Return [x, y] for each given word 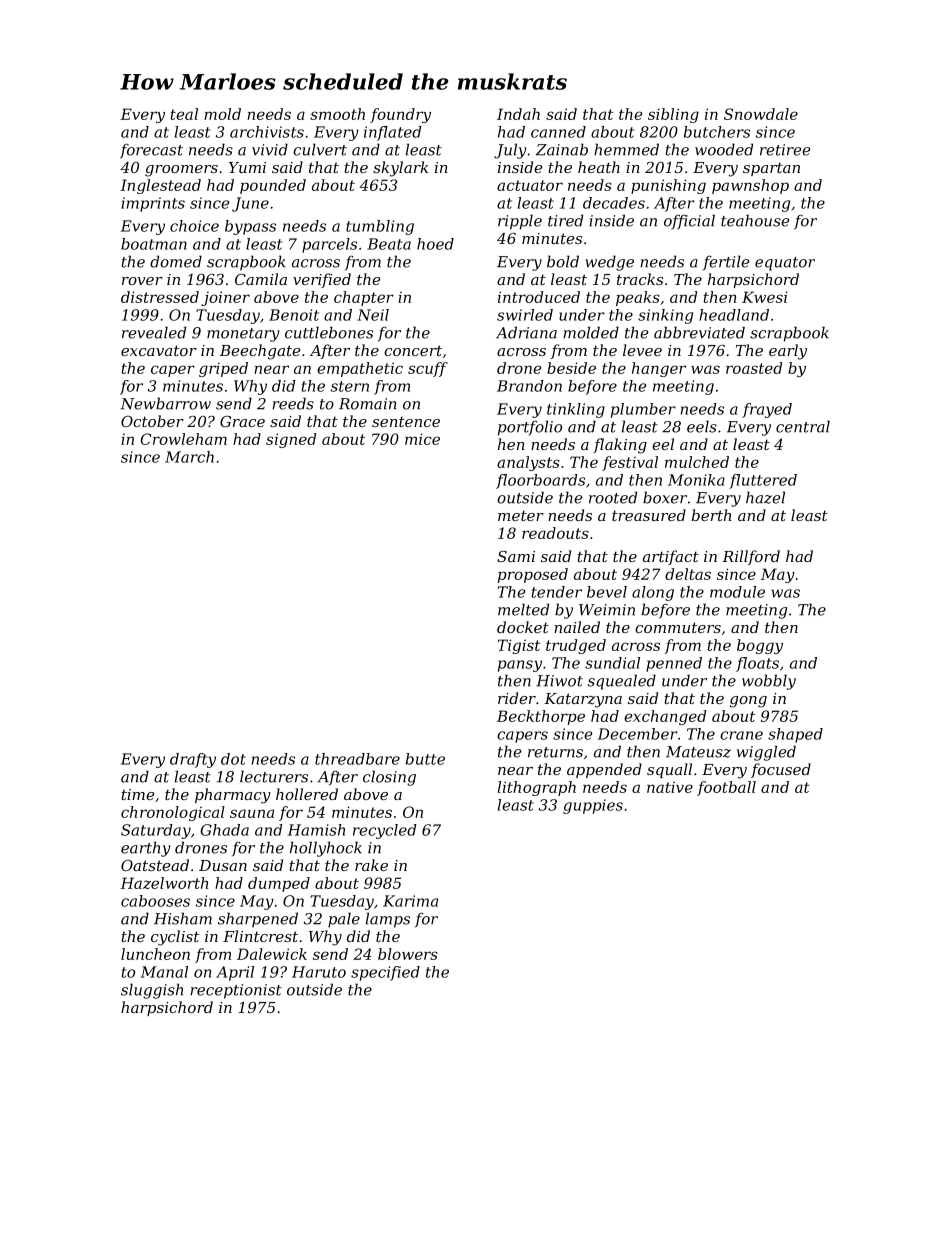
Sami [516, 556]
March [189, 457]
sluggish [152, 991]
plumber [643, 410]
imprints [153, 204]
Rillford [751, 557]
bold [563, 261]
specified [385, 973]
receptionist [236, 991]
